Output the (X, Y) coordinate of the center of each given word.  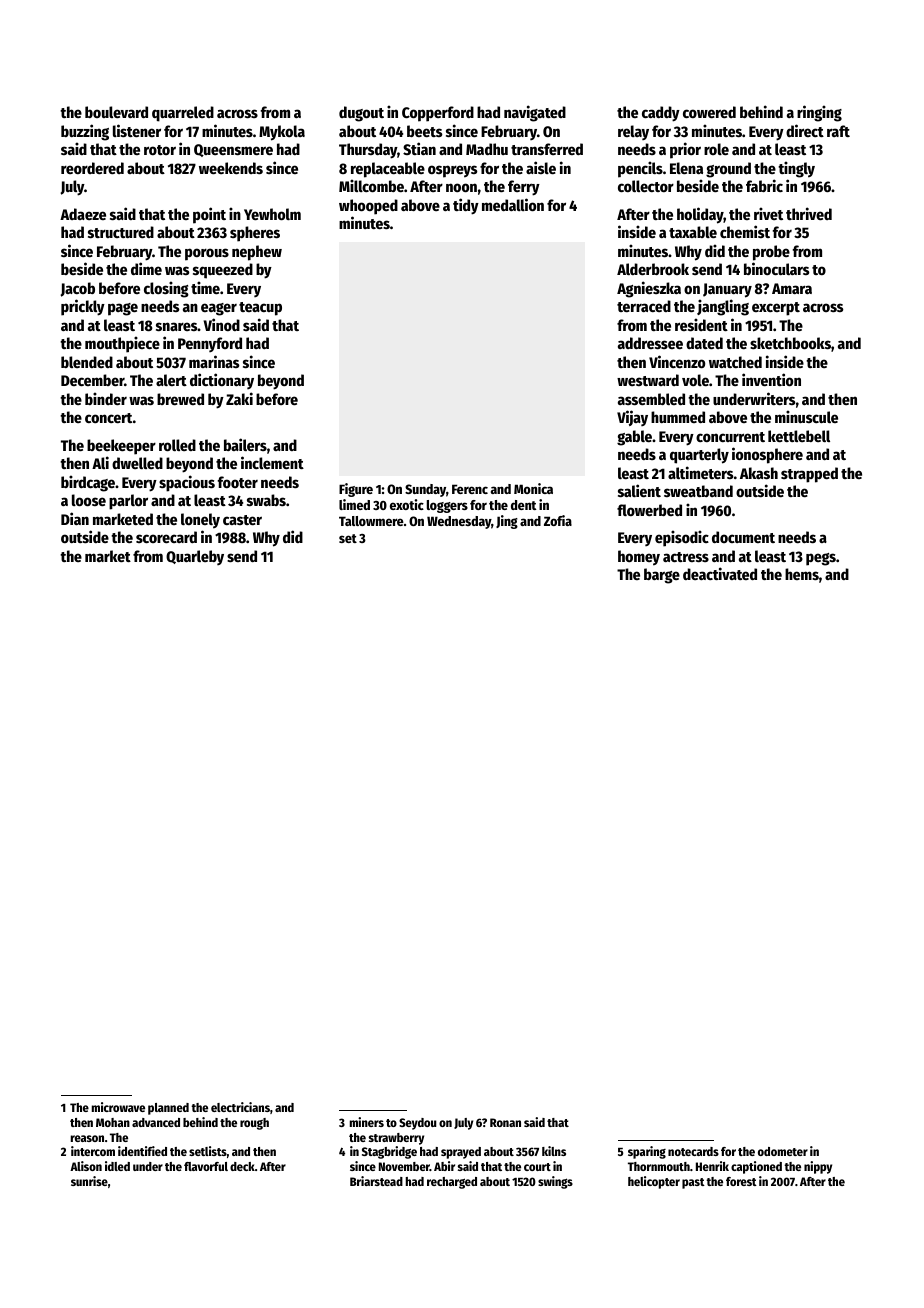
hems (802, 574)
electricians (240, 1107)
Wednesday (459, 522)
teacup (260, 309)
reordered (92, 168)
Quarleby (195, 557)
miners (367, 1122)
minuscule (806, 416)
